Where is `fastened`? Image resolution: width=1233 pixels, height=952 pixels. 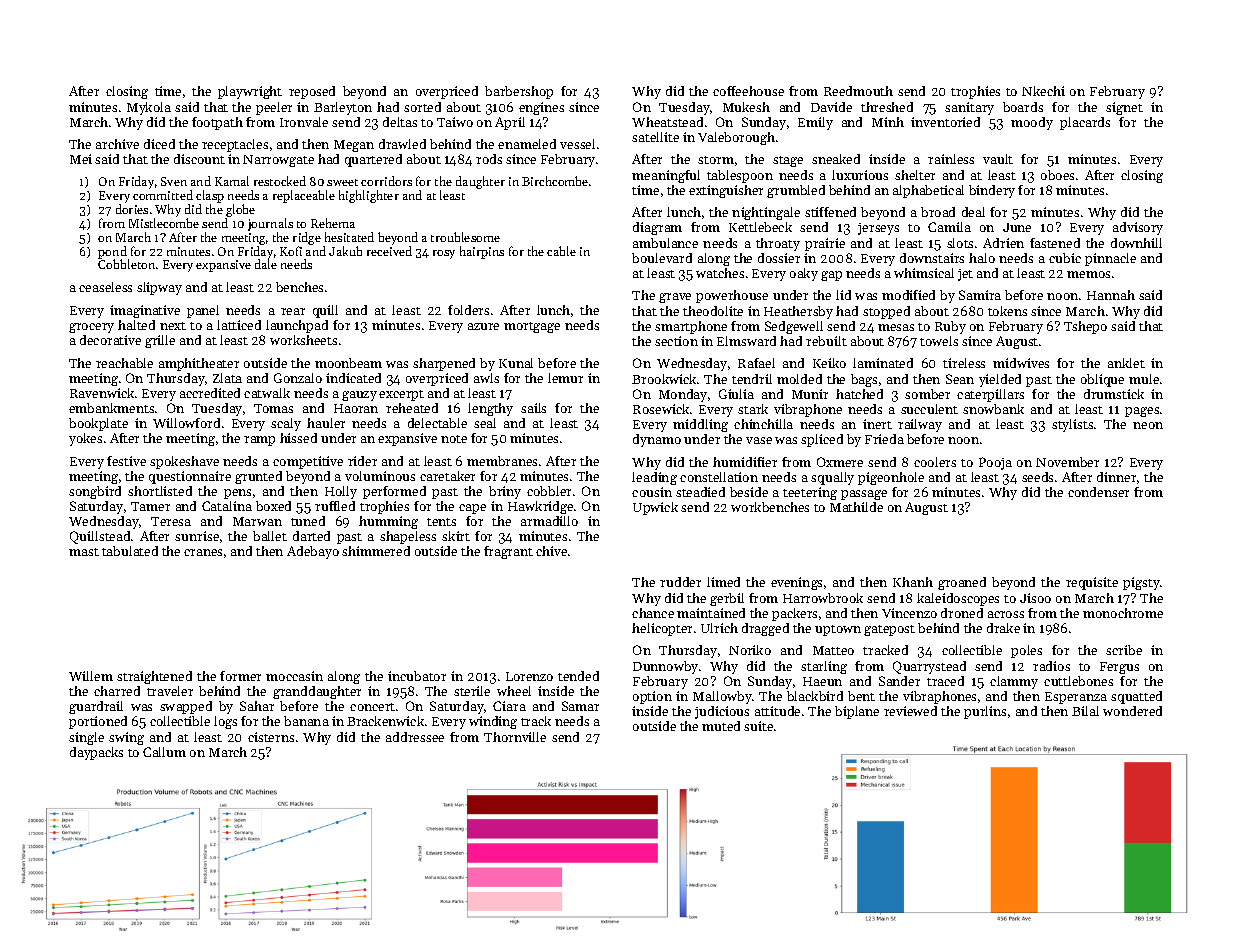 fastened is located at coordinates (1055, 243).
